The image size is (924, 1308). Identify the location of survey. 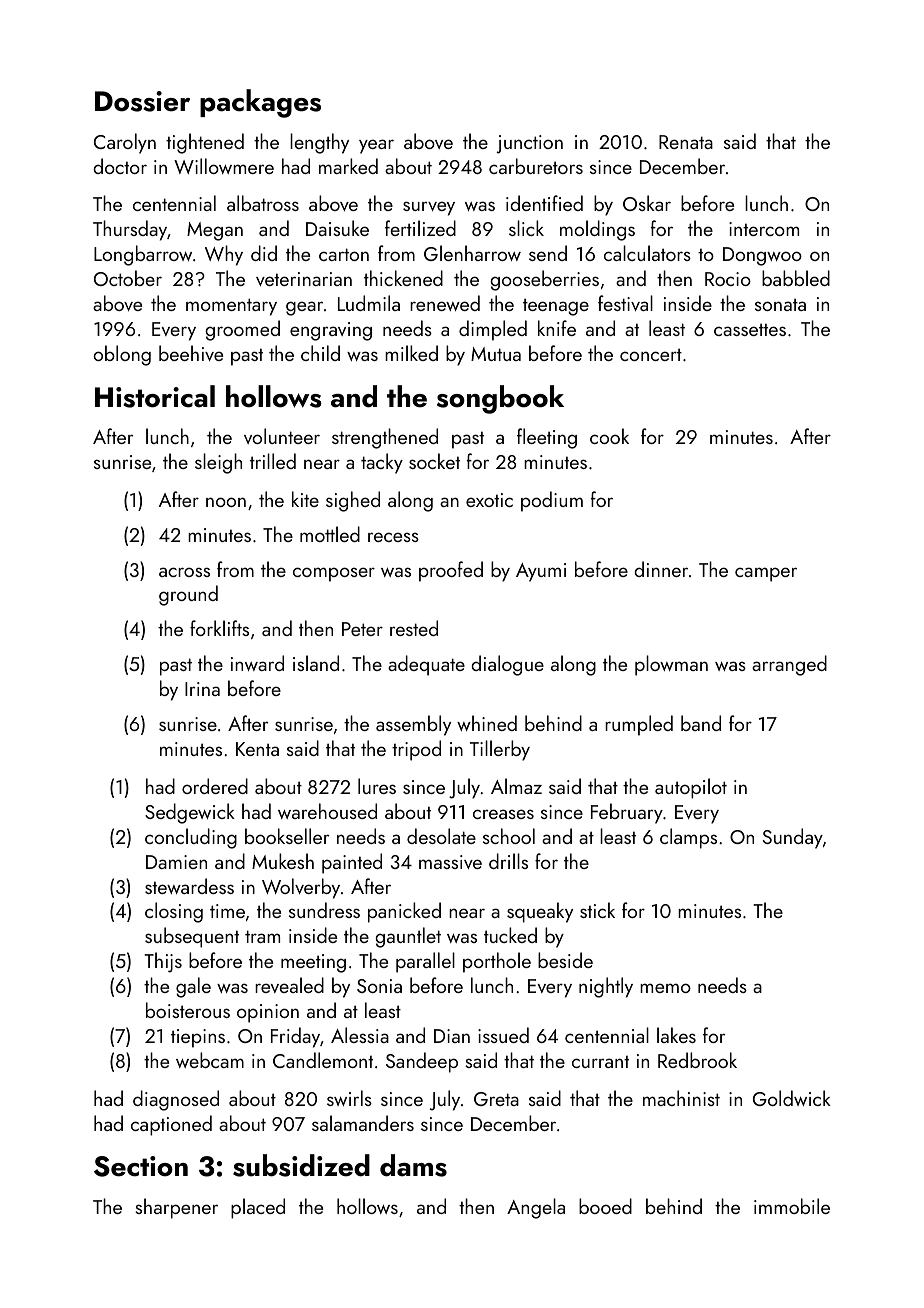
(429, 208).
